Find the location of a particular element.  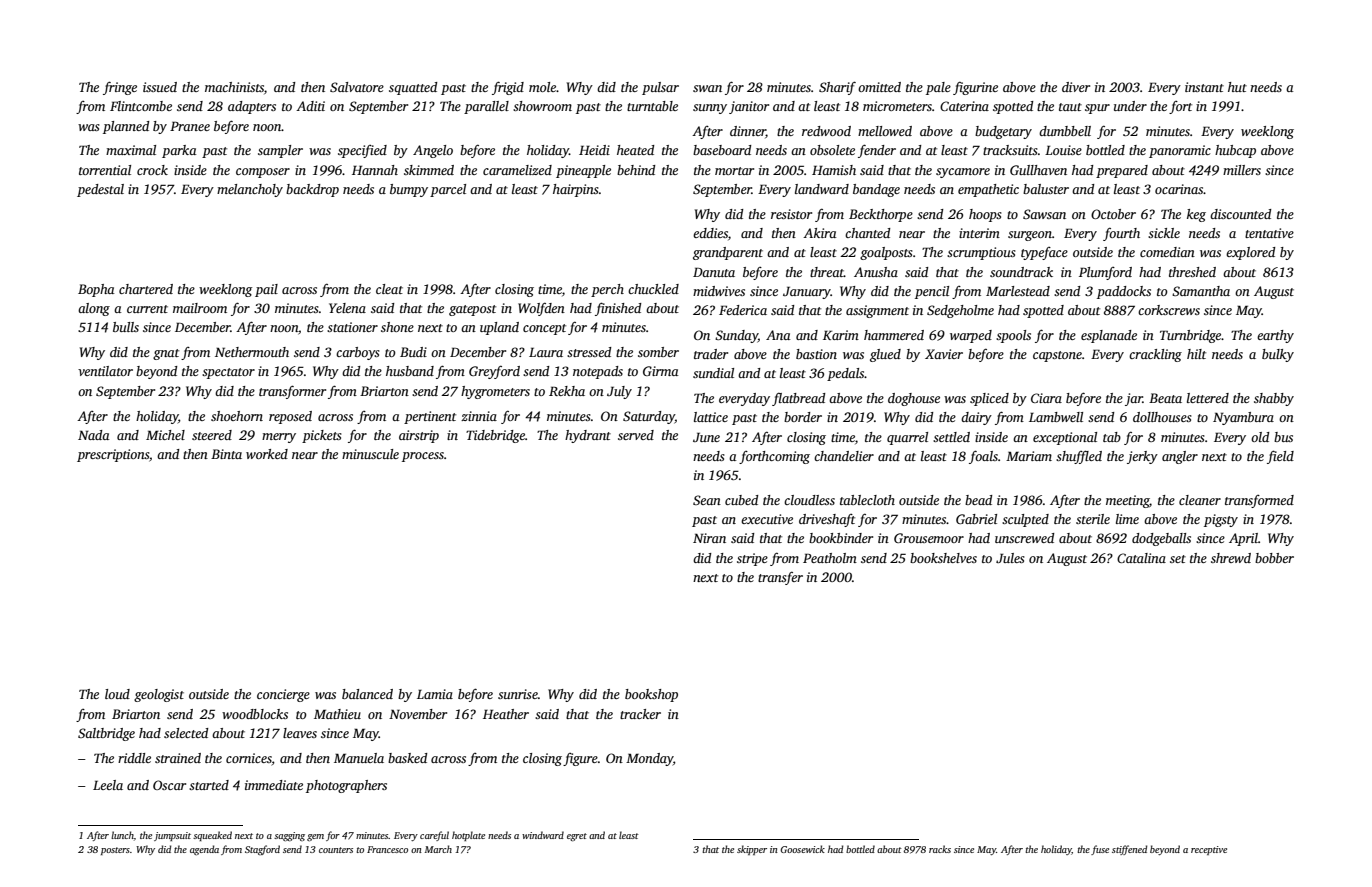

tablecloth is located at coordinates (867, 500).
